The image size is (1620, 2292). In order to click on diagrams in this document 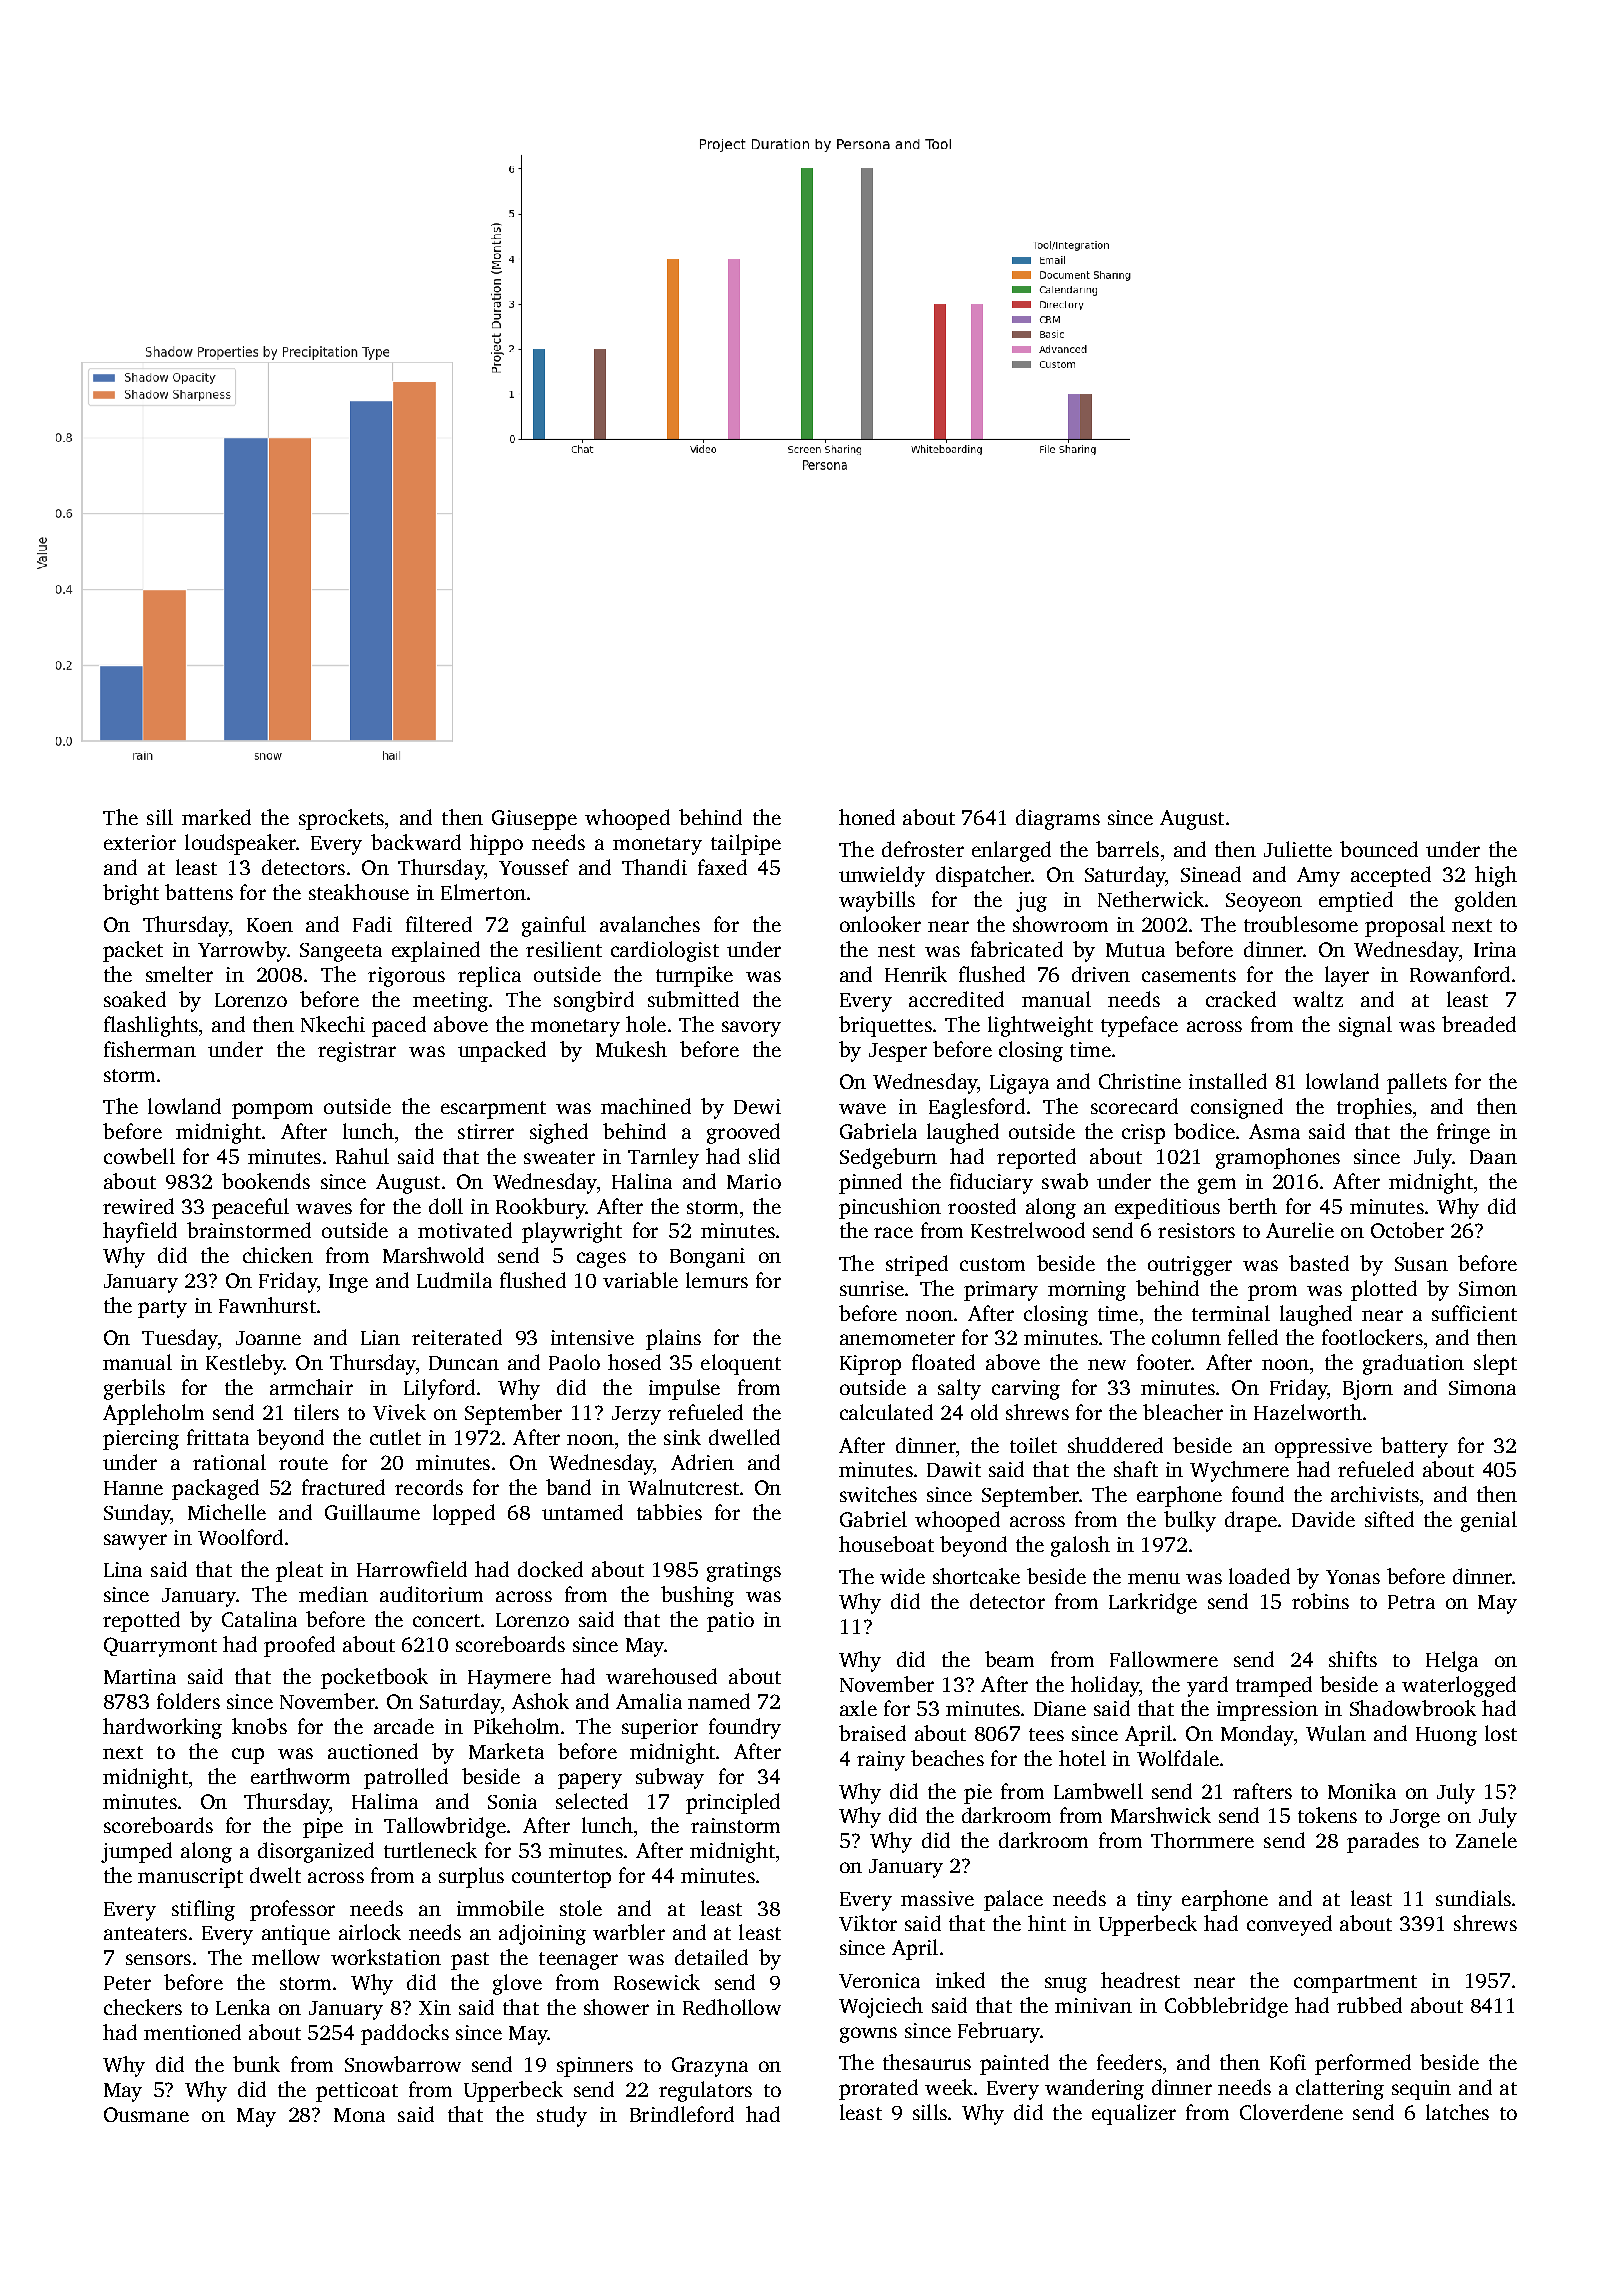, I will do `click(1058, 819)`.
